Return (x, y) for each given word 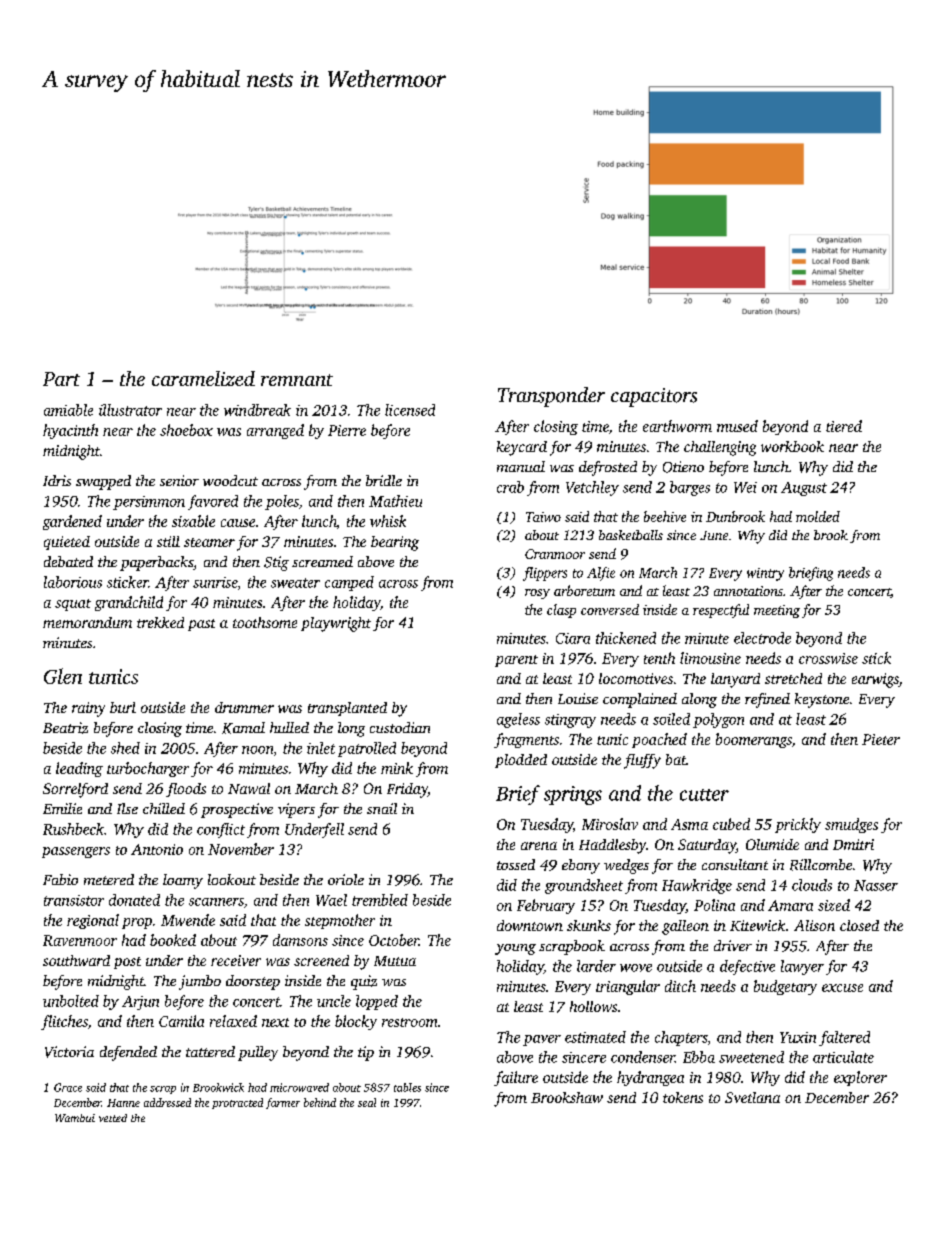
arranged (275, 431)
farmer (283, 1103)
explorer (860, 1078)
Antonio (157, 849)
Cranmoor (555, 554)
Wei (745, 487)
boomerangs (754, 740)
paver (542, 1040)
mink (397, 768)
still (168, 541)
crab (510, 487)
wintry (765, 574)
